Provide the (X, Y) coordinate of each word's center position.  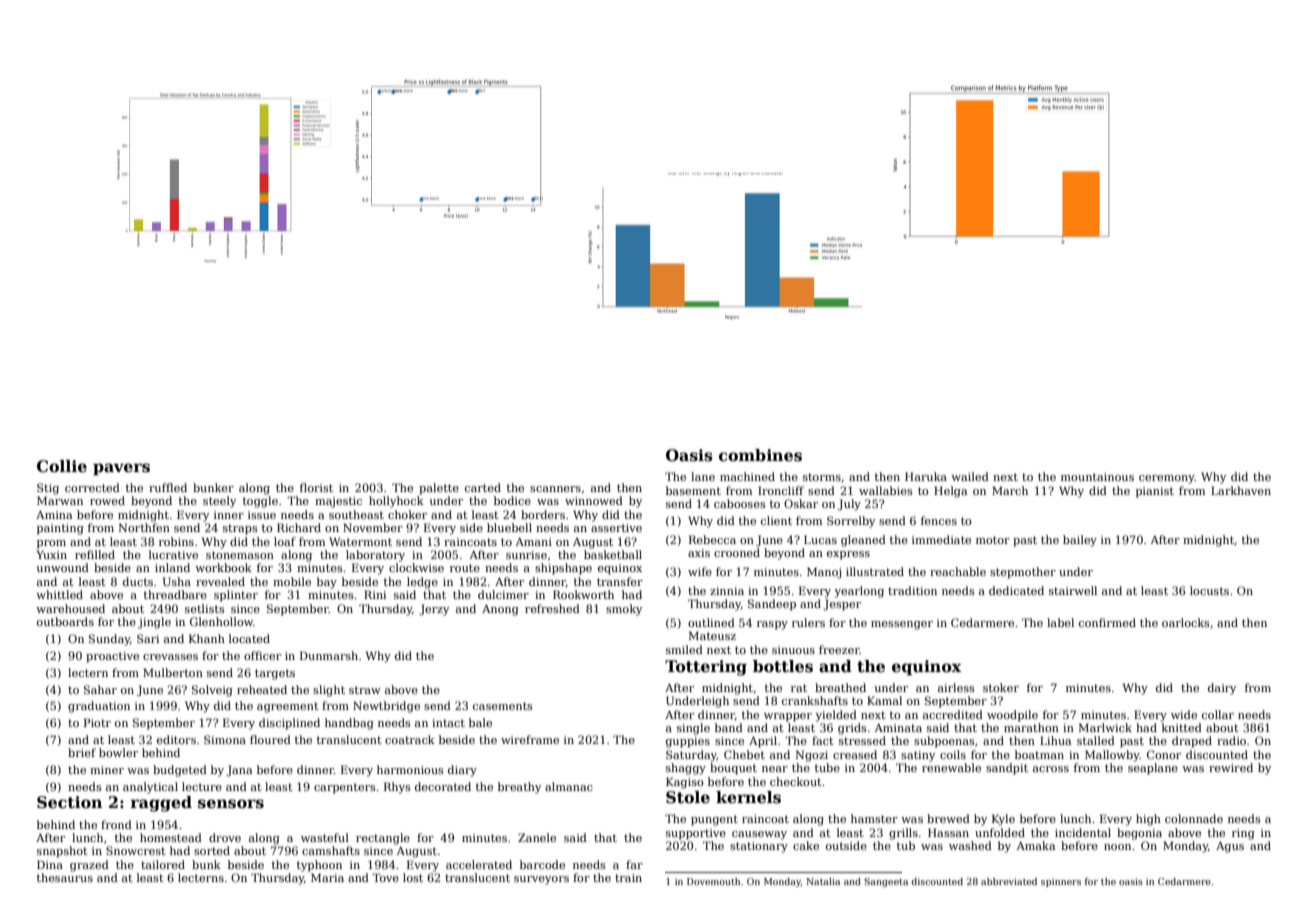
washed (970, 845)
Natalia (823, 881)
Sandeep (772, 605)
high (1148, 820)
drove (225, 837)
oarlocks (1186, 622)
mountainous (1097, 477)
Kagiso (685, 783)
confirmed (1107, 622)
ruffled (168, 487)
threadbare (175, 594)
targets (275, 674)
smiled (684, 649)
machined (747, 476)
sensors (231, 804)
